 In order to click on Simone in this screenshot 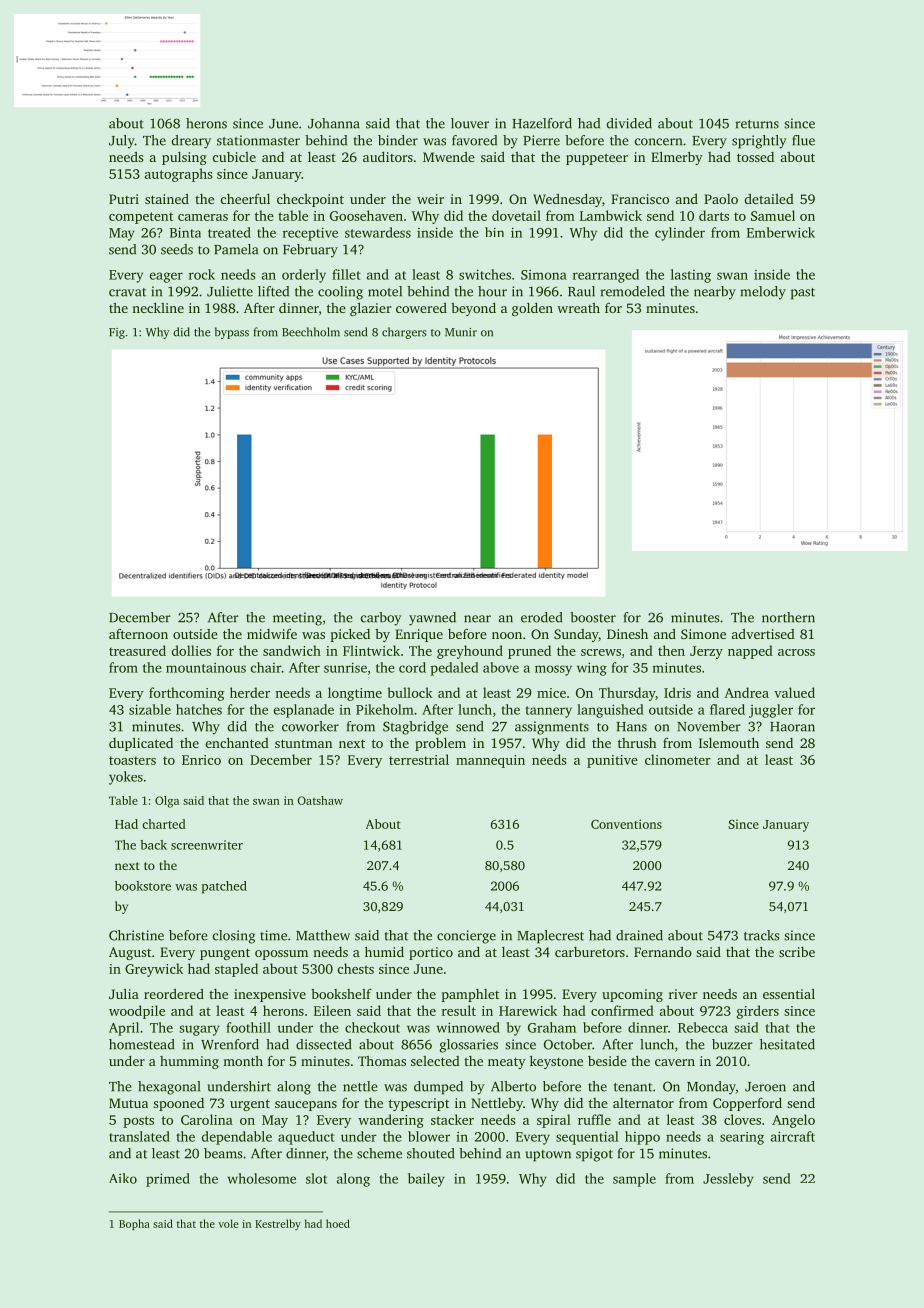, I will do `click(703, 634)`.
